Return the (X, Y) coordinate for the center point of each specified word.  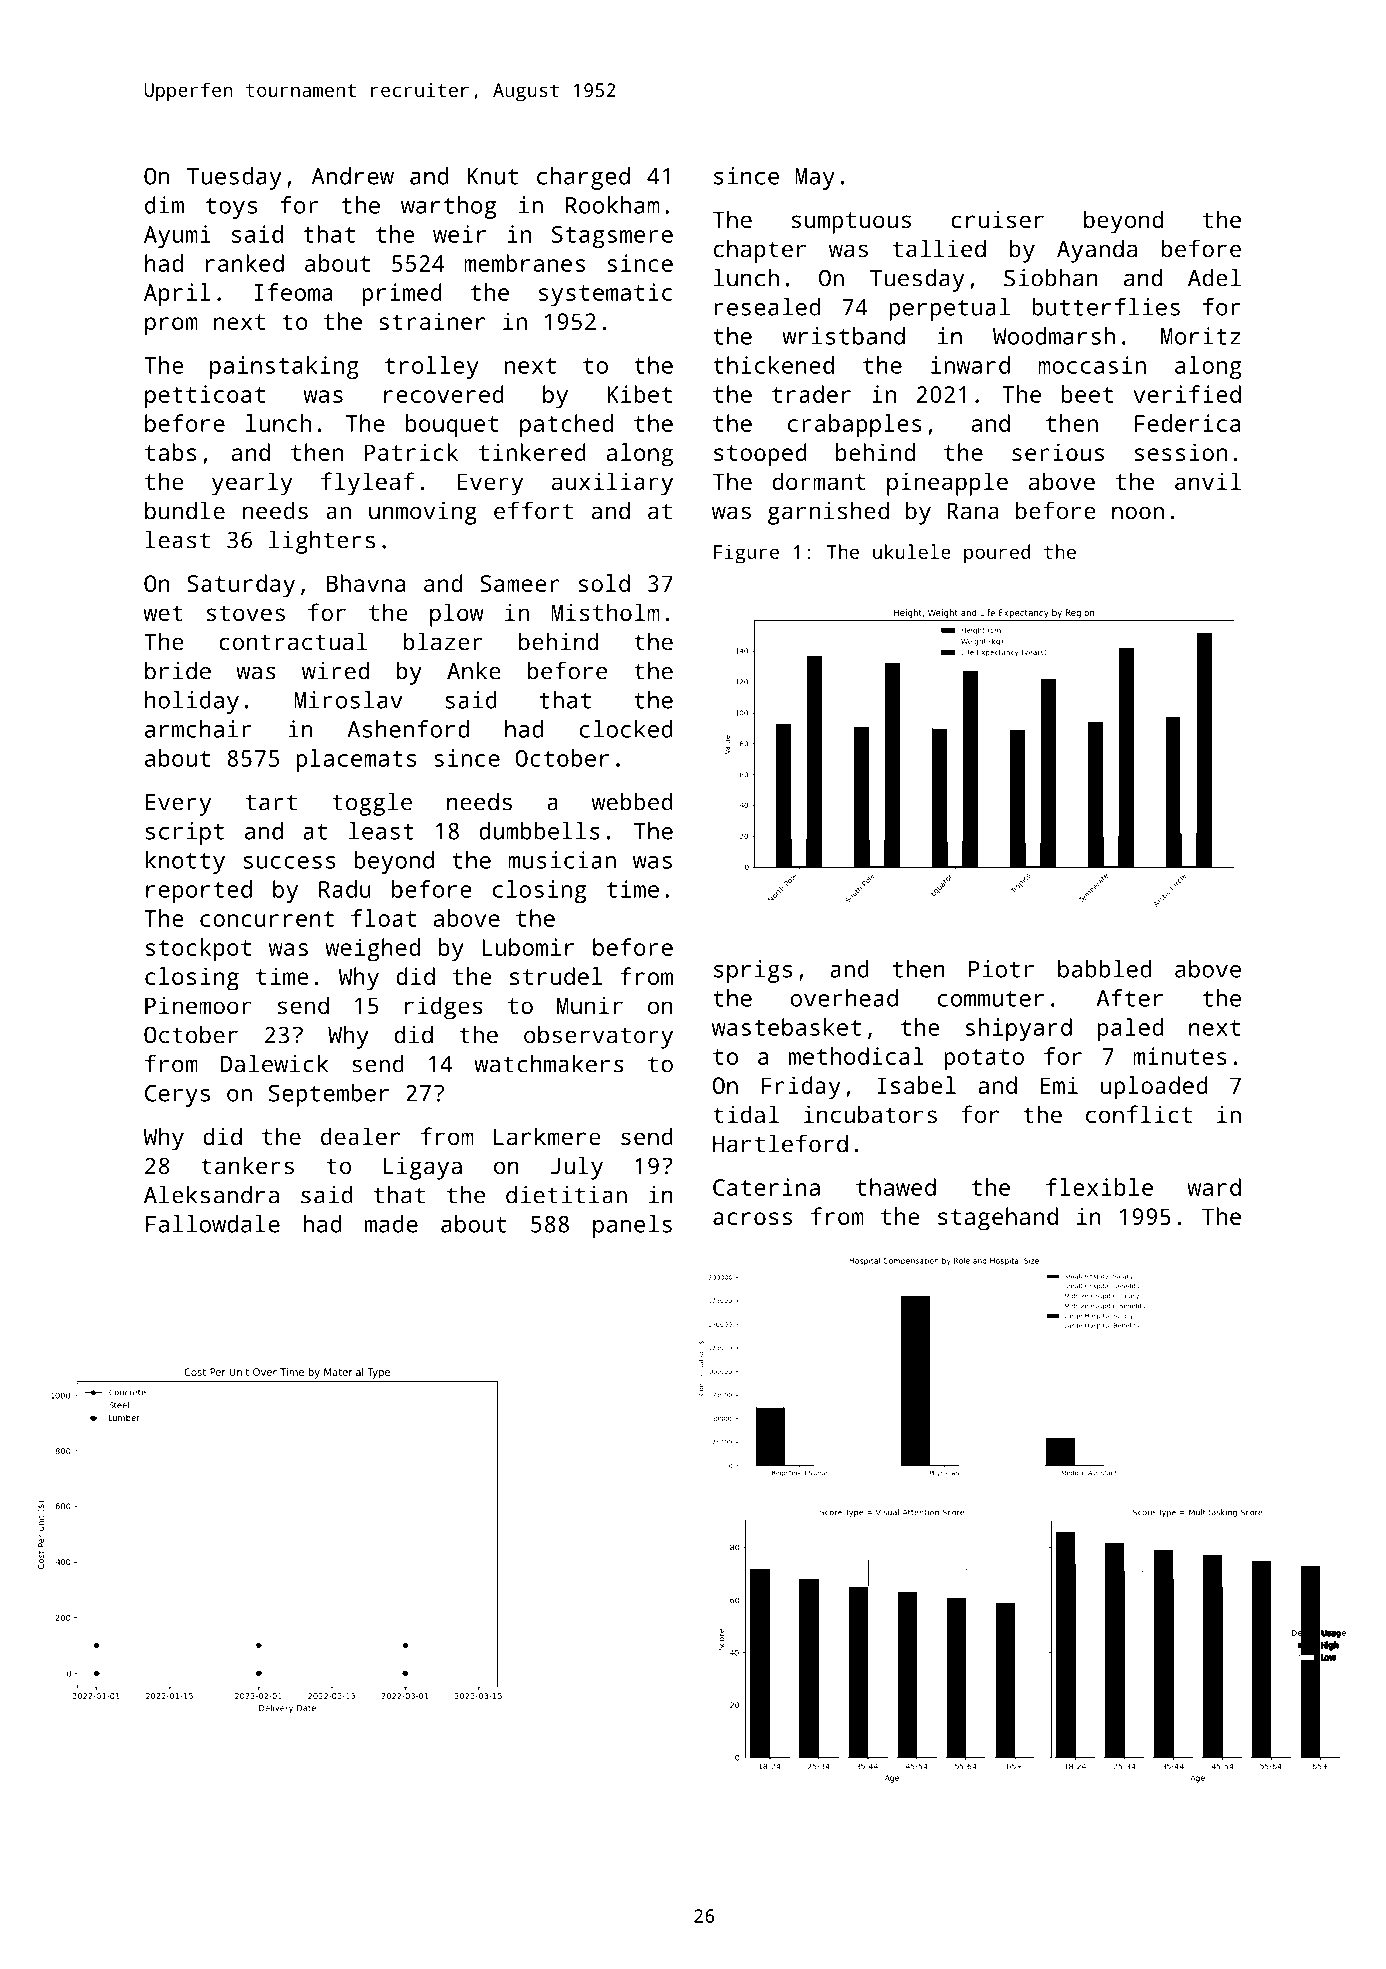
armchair (198, 729)
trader (811, 394)
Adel (1214, 278)
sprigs (753, 971)
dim (164, 205)
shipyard (1018, 1029)
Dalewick (274, 1064)
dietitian (566, 1195)
